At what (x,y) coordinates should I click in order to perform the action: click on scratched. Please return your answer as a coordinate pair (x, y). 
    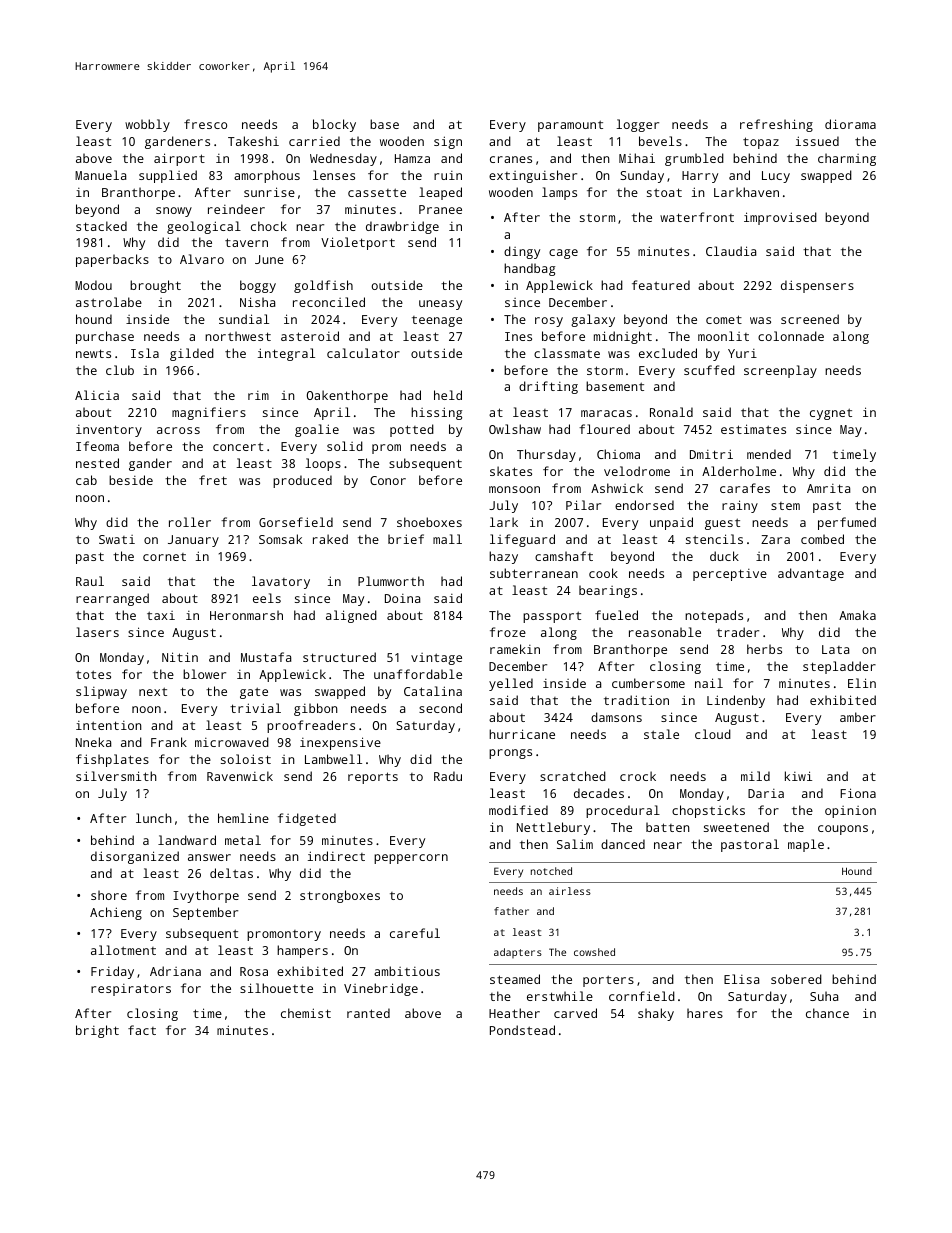
    Looking at the image, I should click on (573, 776).
